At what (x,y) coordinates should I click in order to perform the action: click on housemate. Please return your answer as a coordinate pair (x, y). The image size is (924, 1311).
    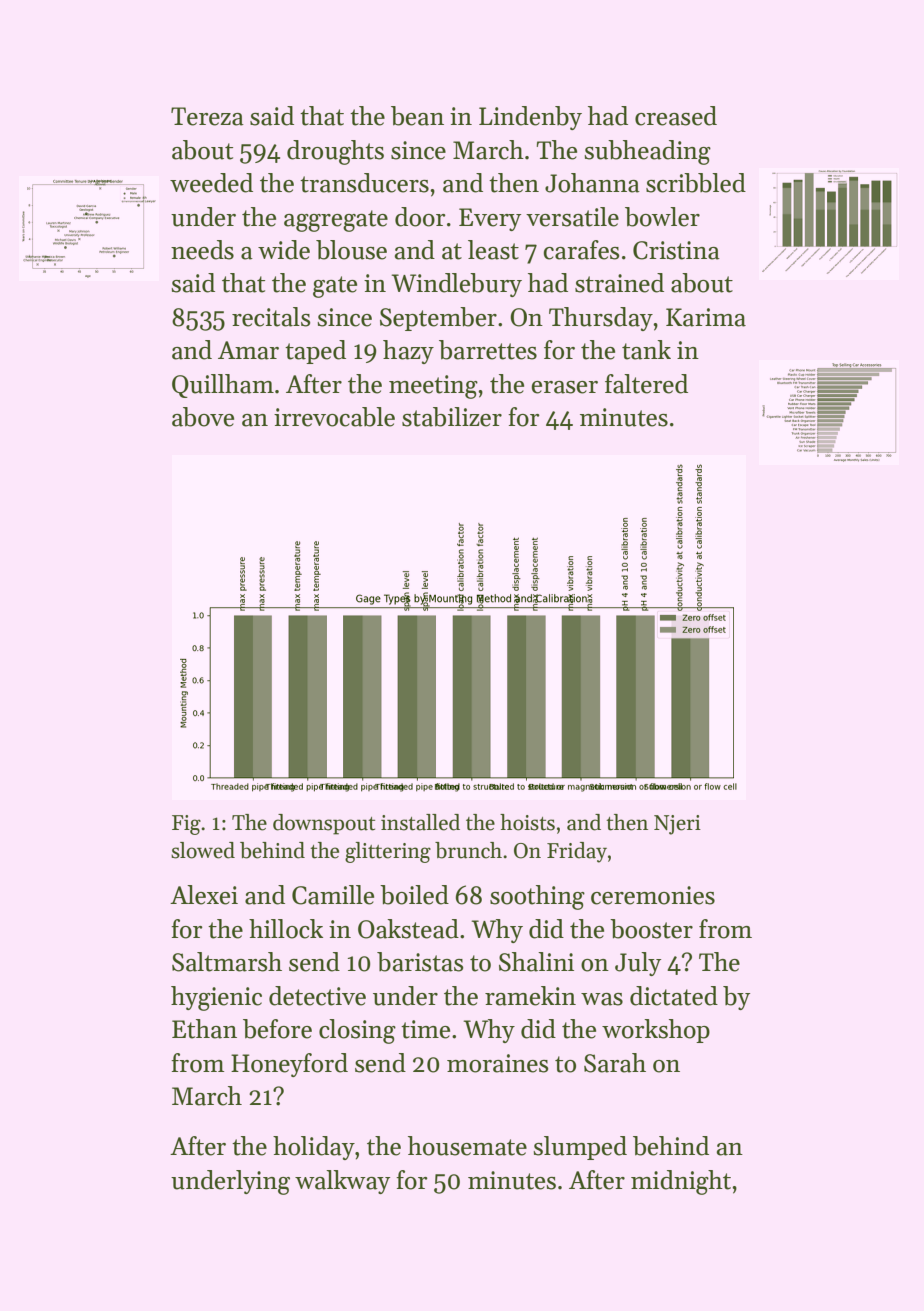
    Looking at the image, I should click on (467, 1146).
